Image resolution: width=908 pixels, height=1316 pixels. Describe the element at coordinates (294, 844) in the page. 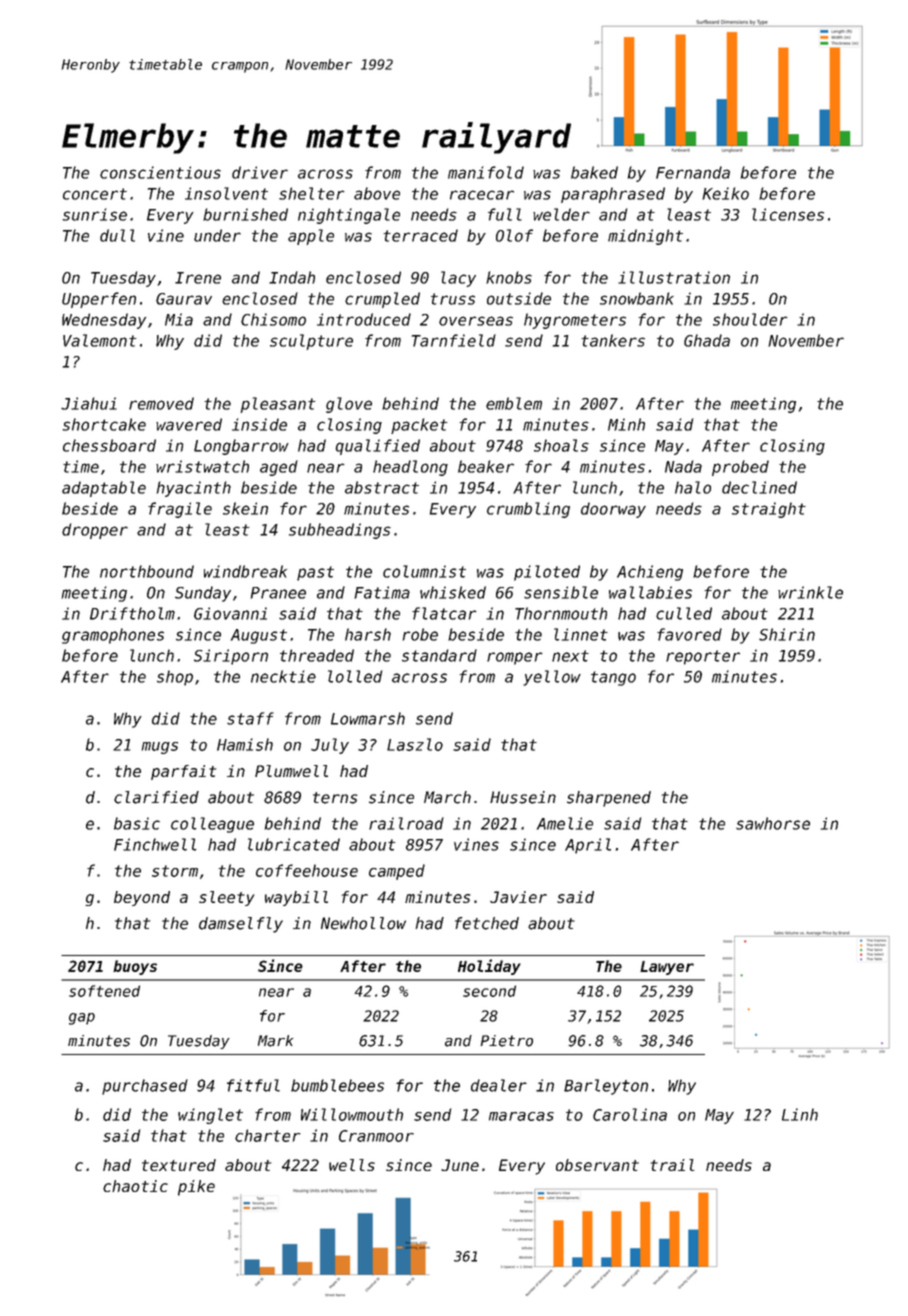

I see `lubricated` at that location.
